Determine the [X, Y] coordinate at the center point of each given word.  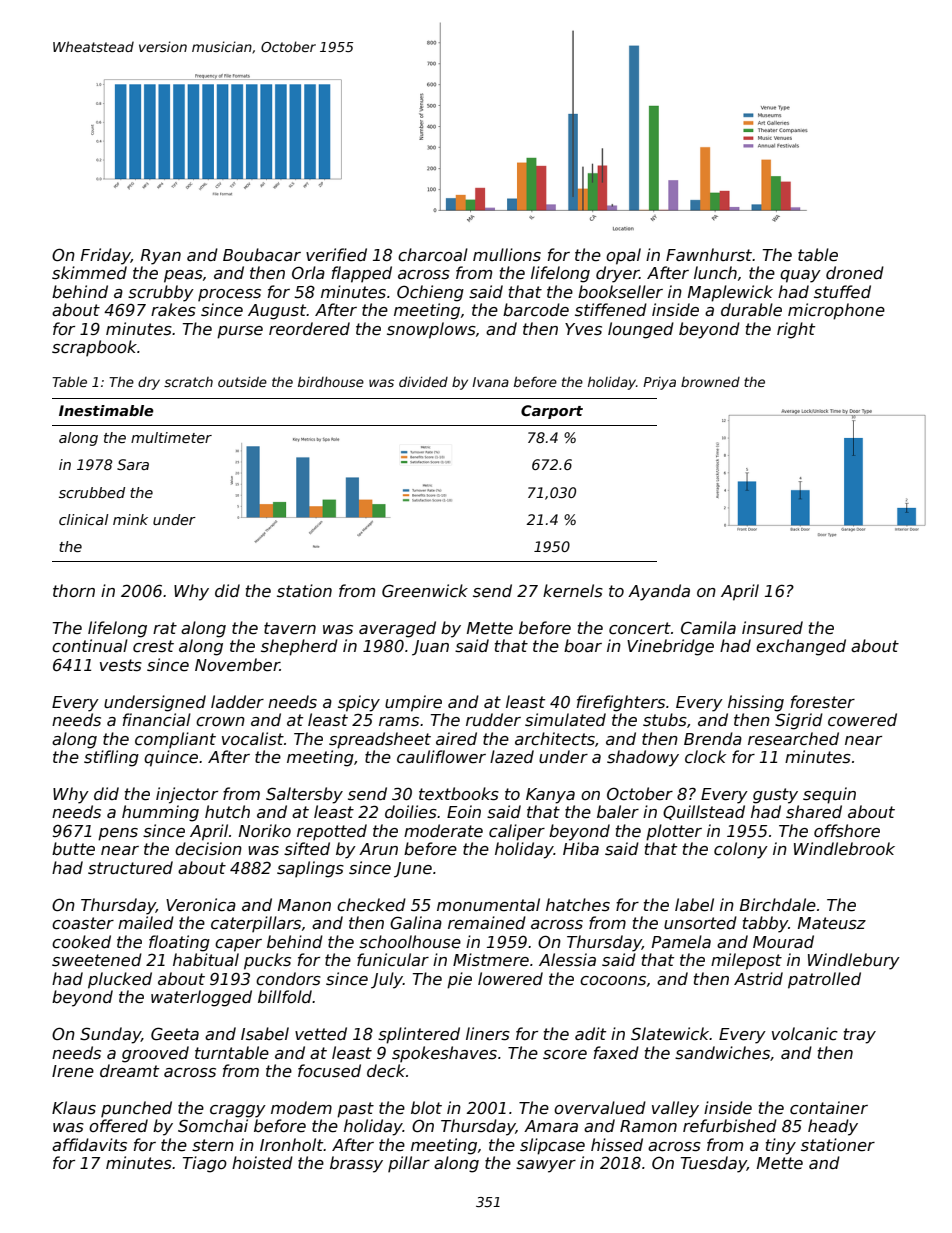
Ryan [161, 257]
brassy [356, 1164]
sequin [829, 795]
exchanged [801, 647]
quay [800, 276]
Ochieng [430, 293]
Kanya [550, 796]
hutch [227, 811]
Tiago [205, 1164]
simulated [565, 720]
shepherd [299, 647]
